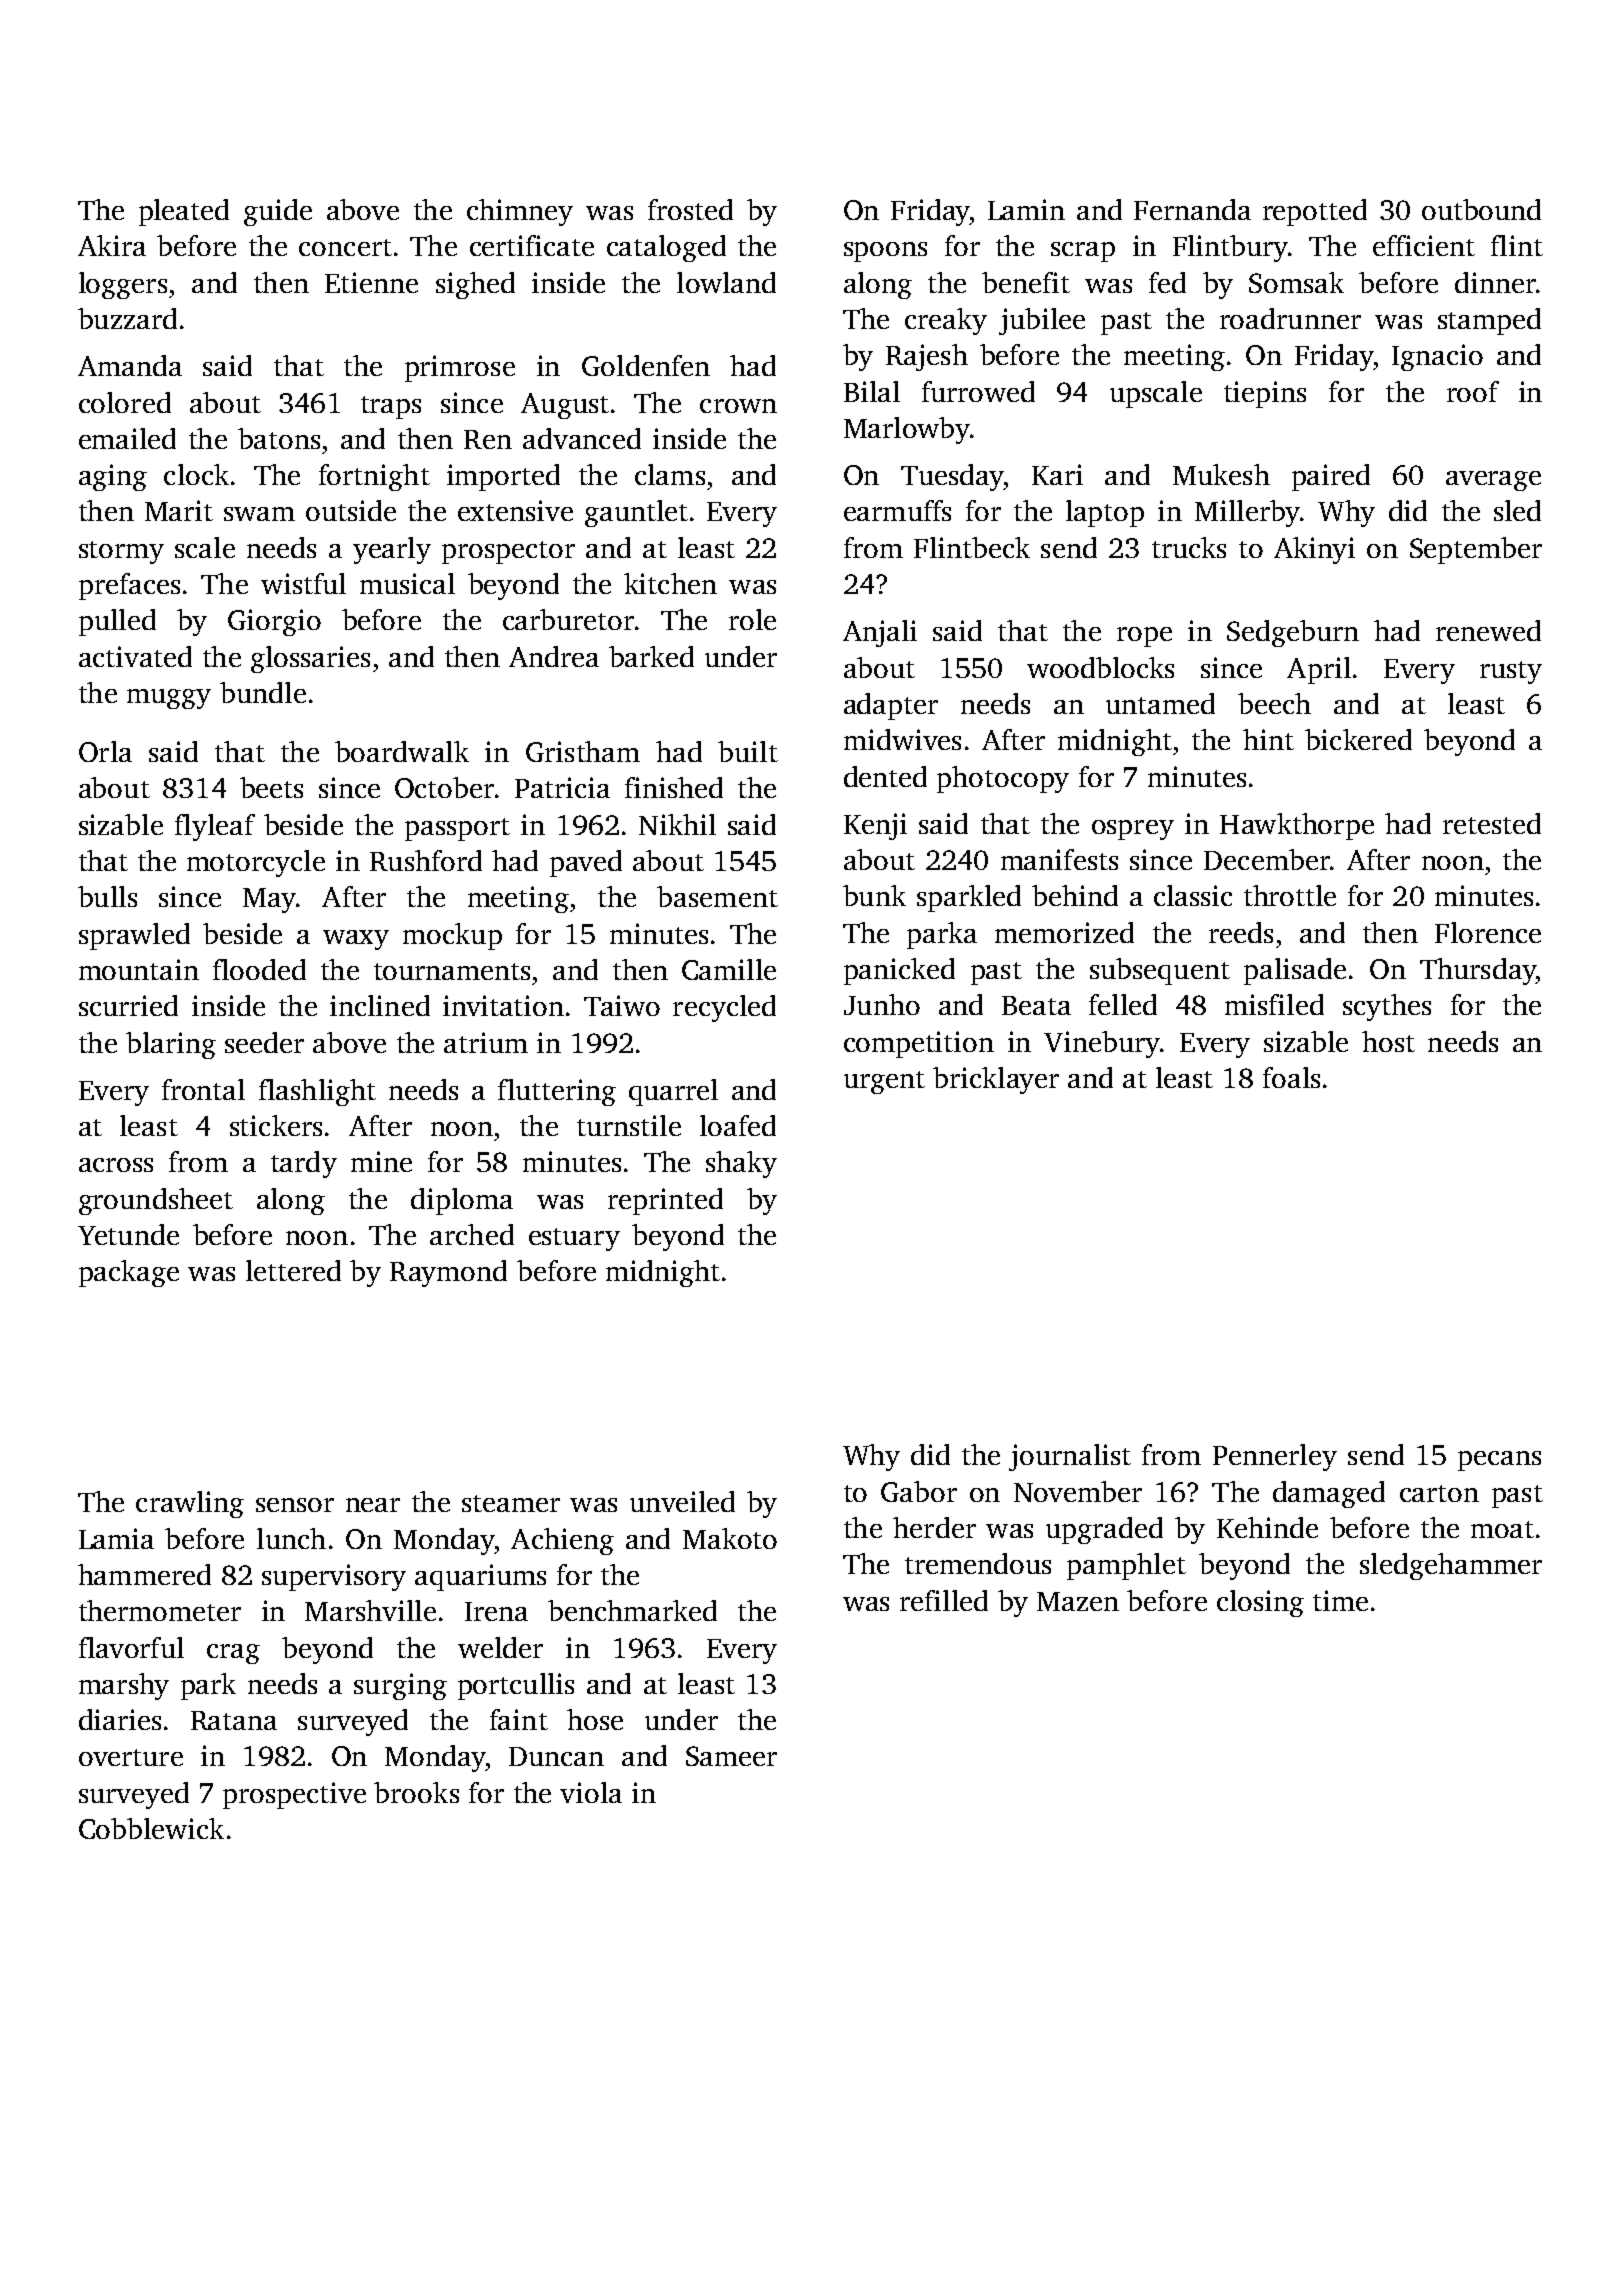  What do you see at coordinates (1189, 547) in the screenshot?
I see `trucks` at bounding box center [1189, 547].
